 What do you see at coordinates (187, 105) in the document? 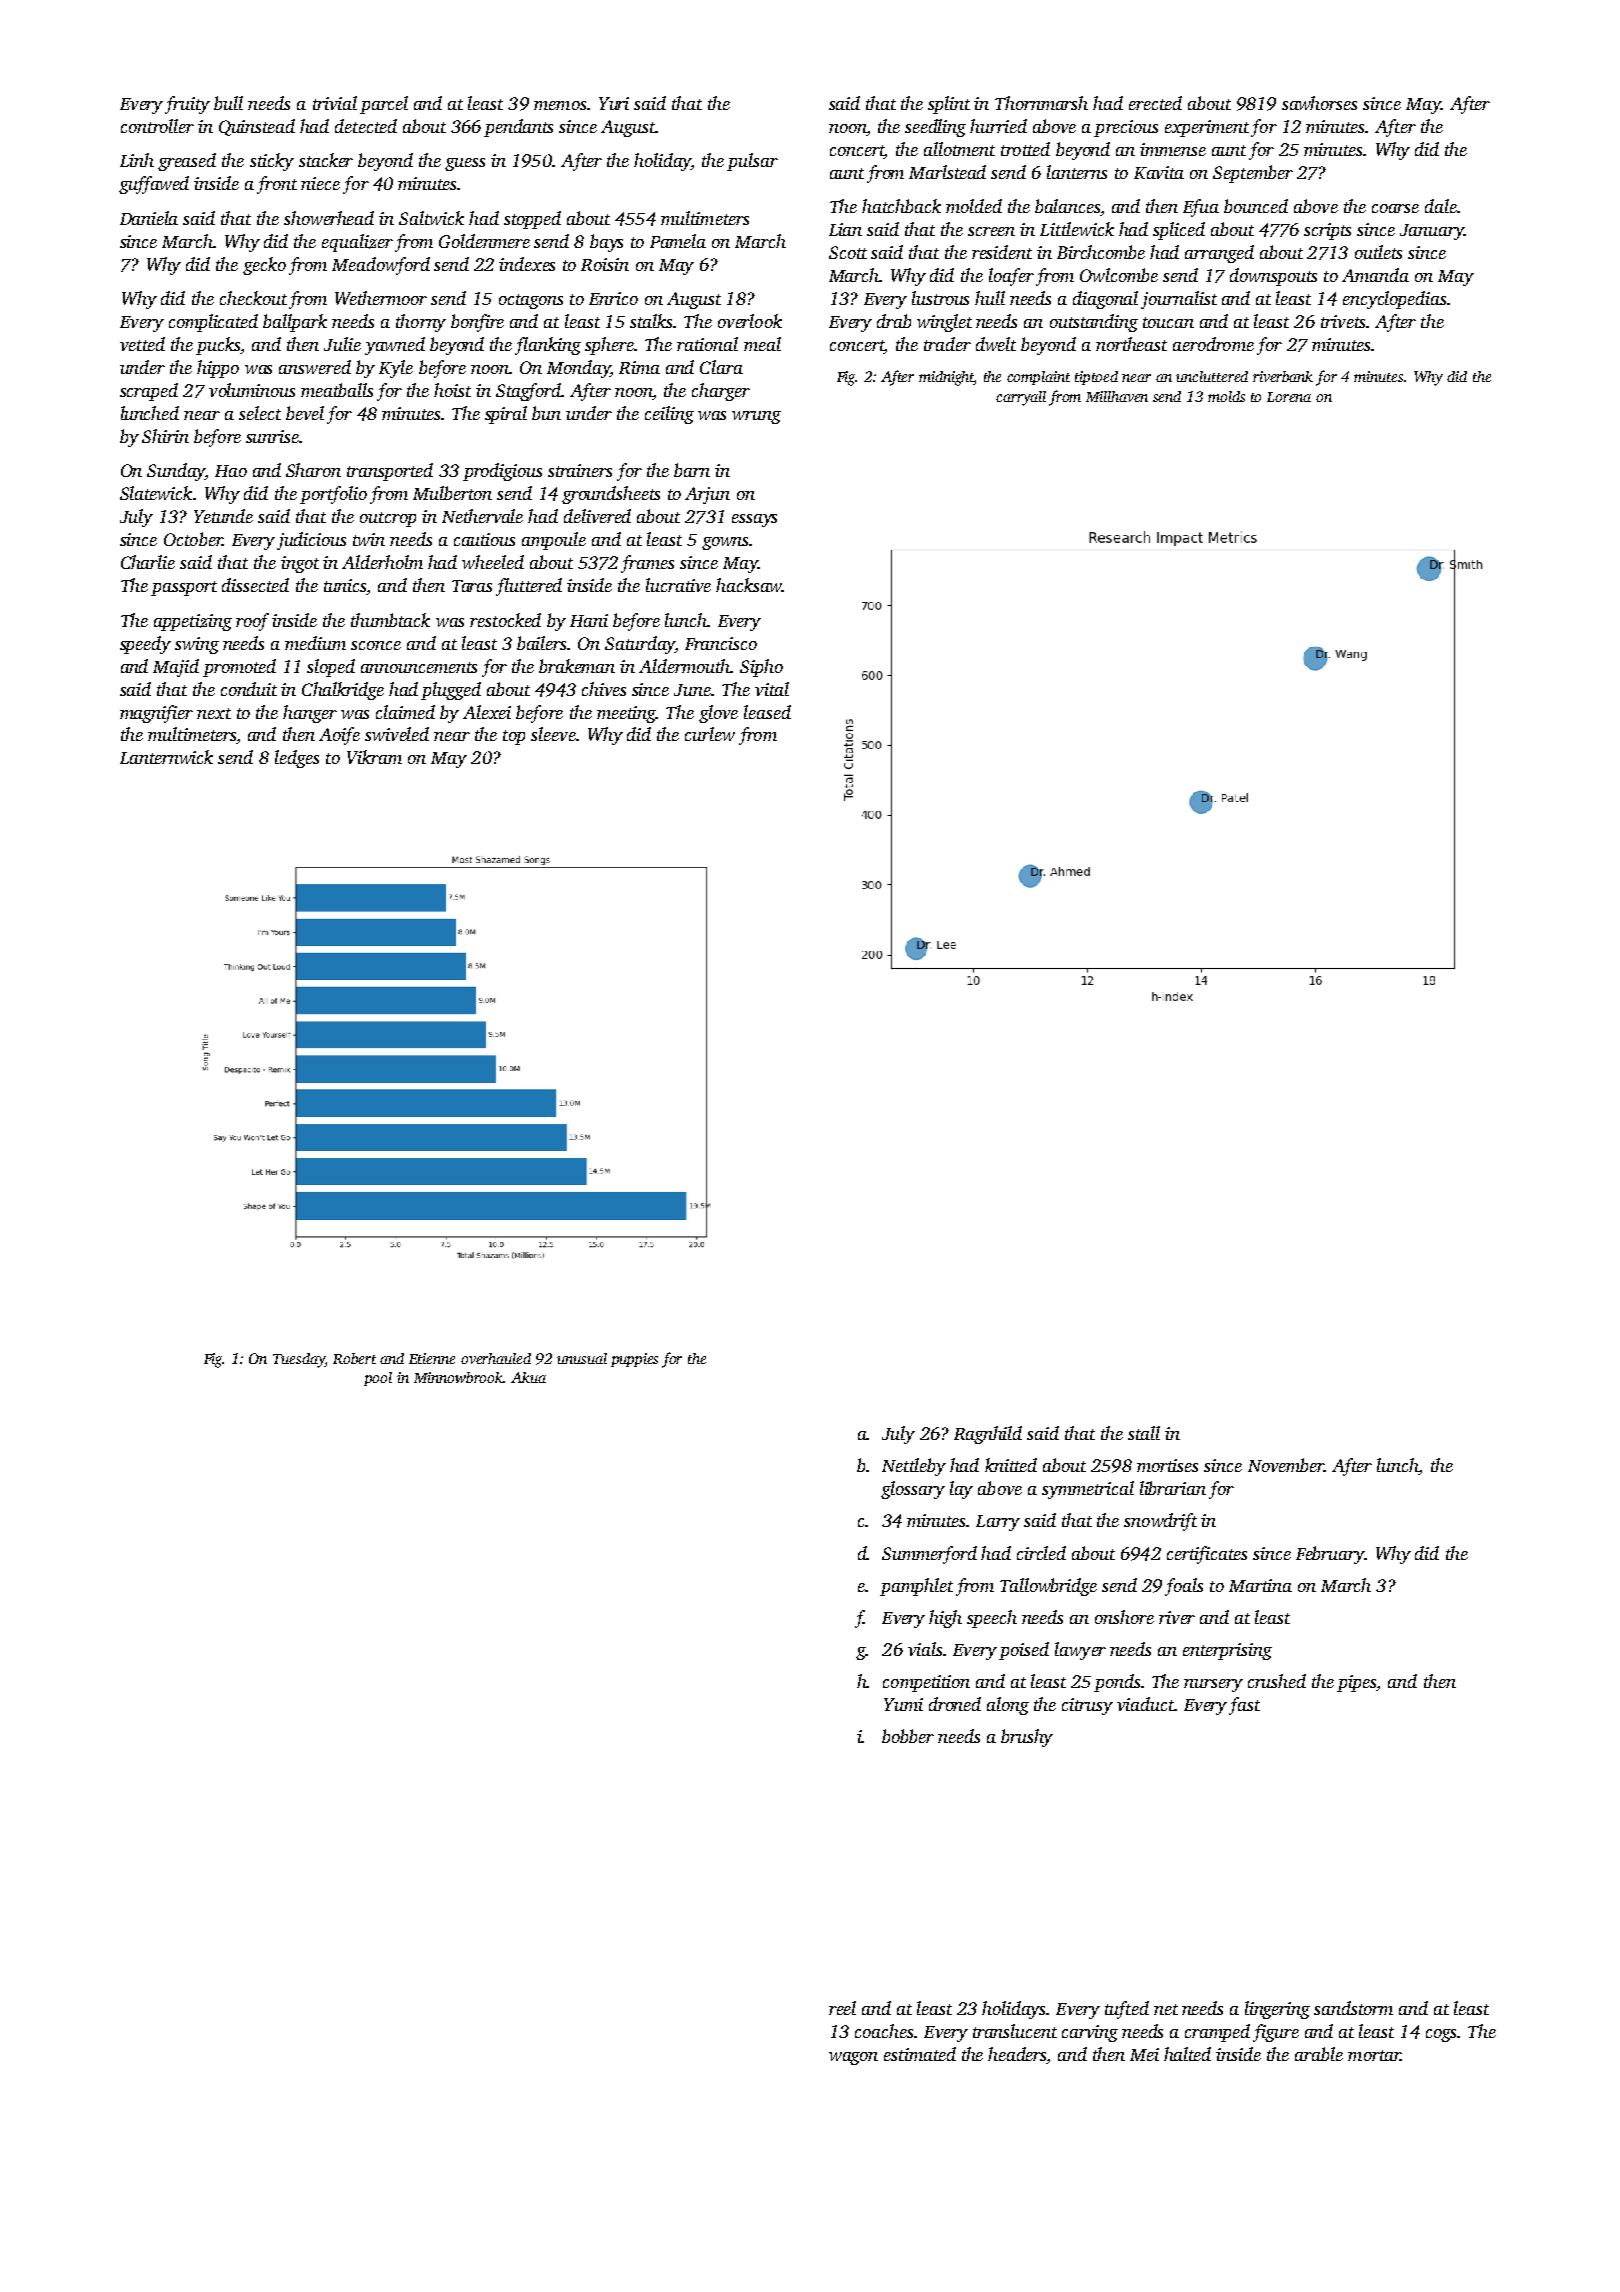
I see `fruity` at bounding box center [187, 105].
